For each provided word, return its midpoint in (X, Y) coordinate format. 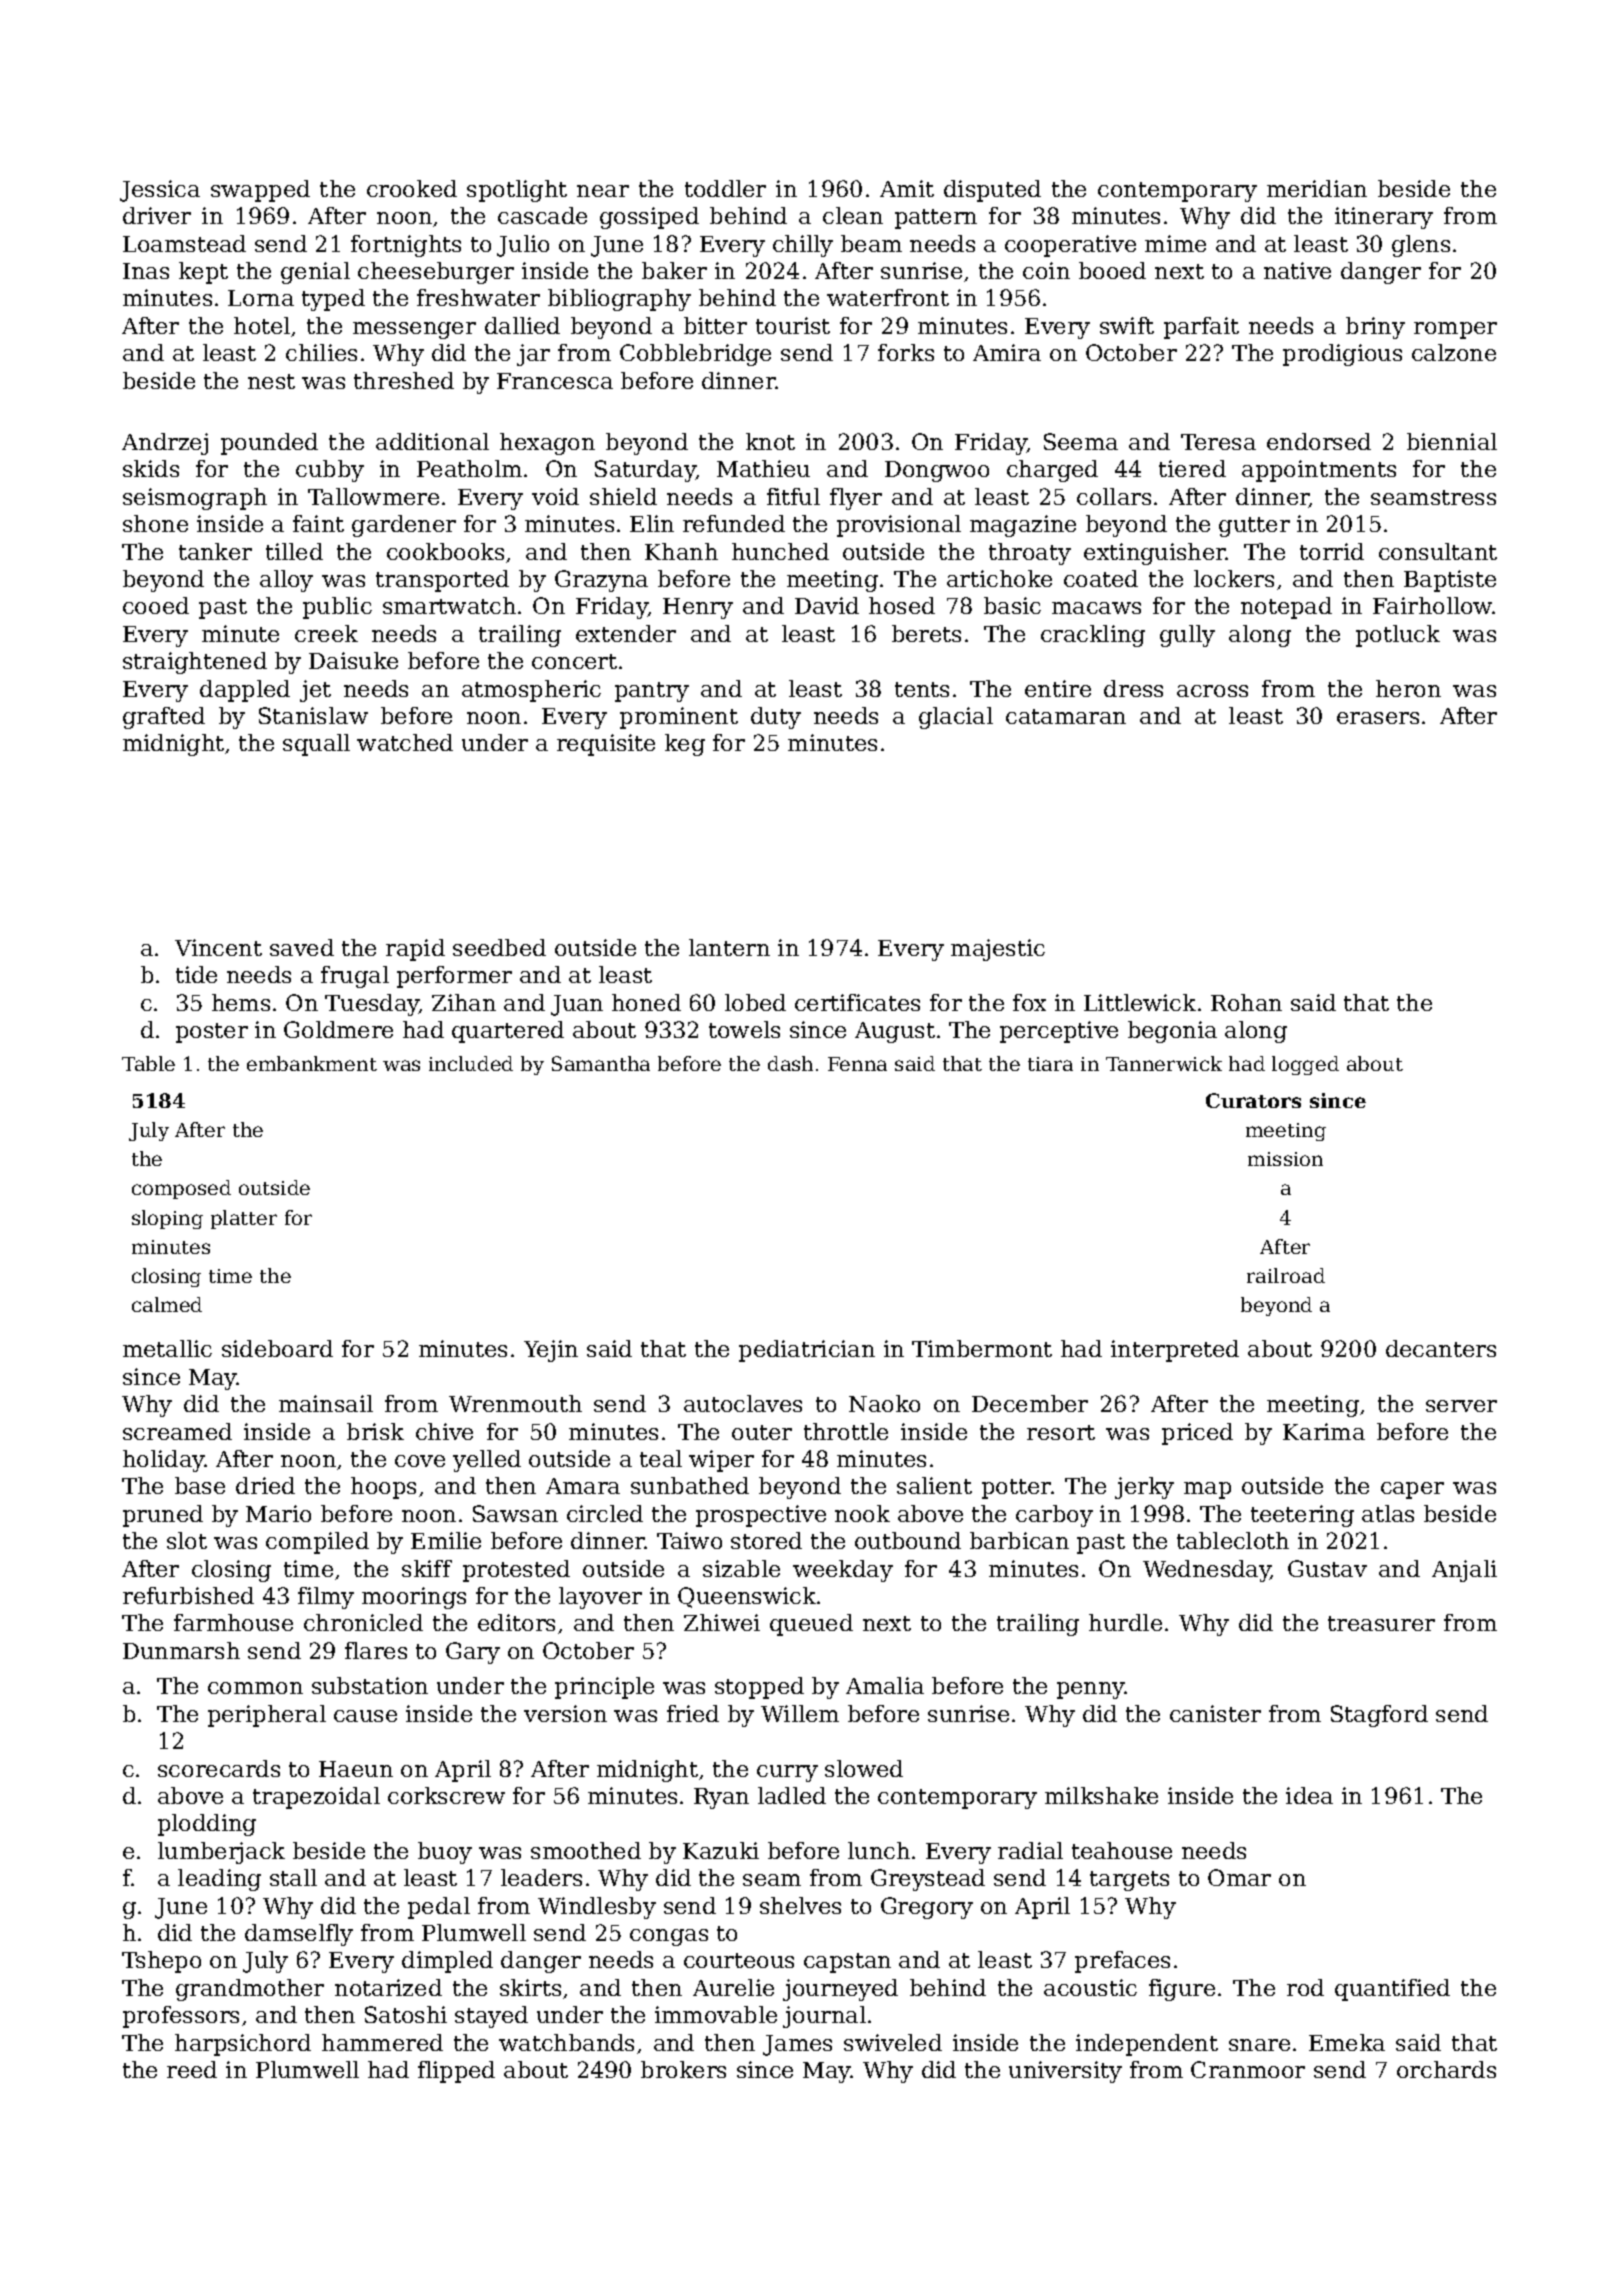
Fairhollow (1433, 605)
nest (271, 381)
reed (192, 2069)
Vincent (218, 947)
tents (922, 689)
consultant (1438, 551)
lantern (729, 947)
